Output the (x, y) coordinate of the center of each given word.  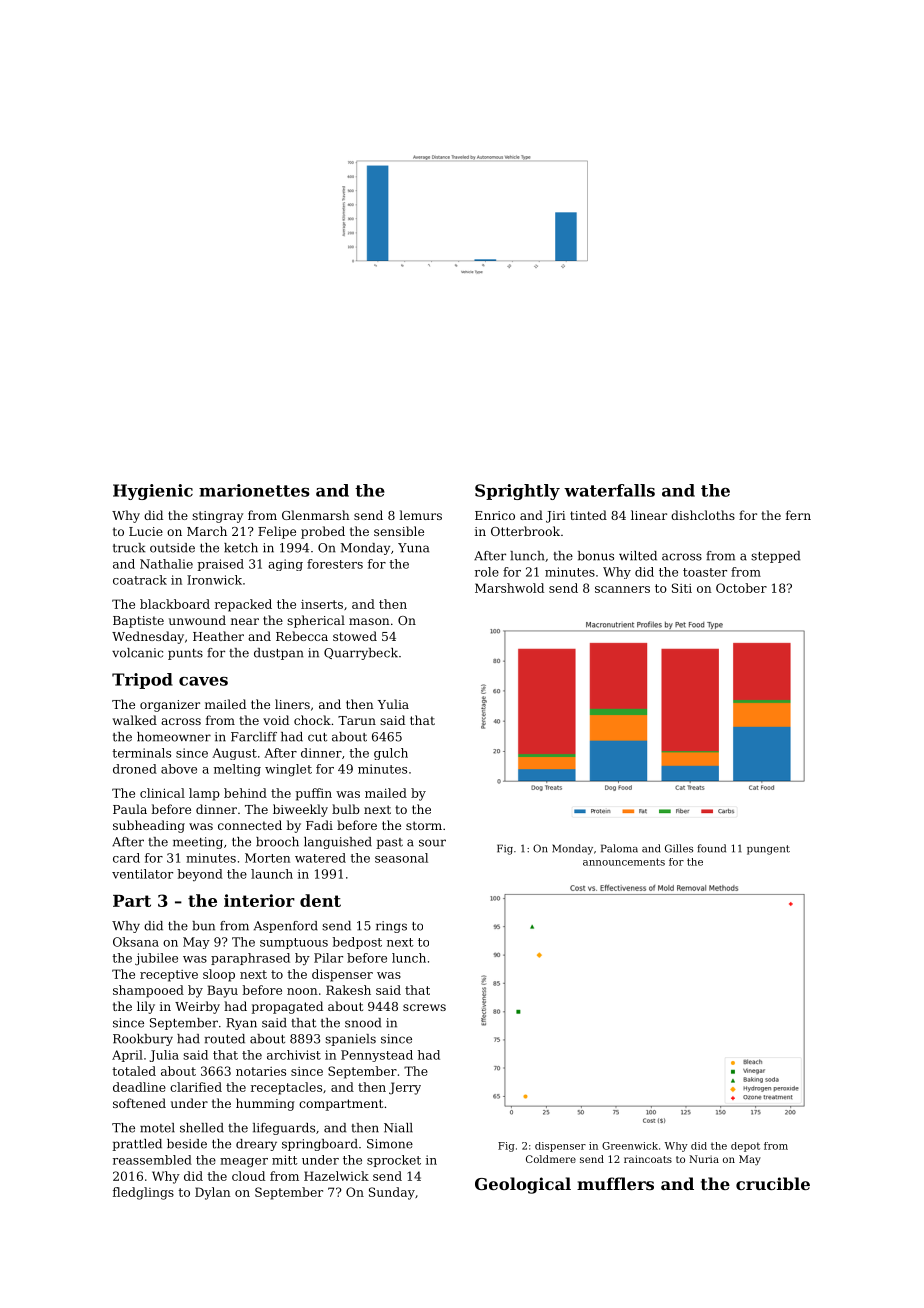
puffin (313, 794)
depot (745, 1147)
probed (323, 532)
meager (244, 1162)
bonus (596, 556)
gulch (391, 754)
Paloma (619, 848)
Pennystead (377, 1056)
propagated (287, 1007)
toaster (705, 572)
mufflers (615, 1183)
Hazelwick (336, 1176)
